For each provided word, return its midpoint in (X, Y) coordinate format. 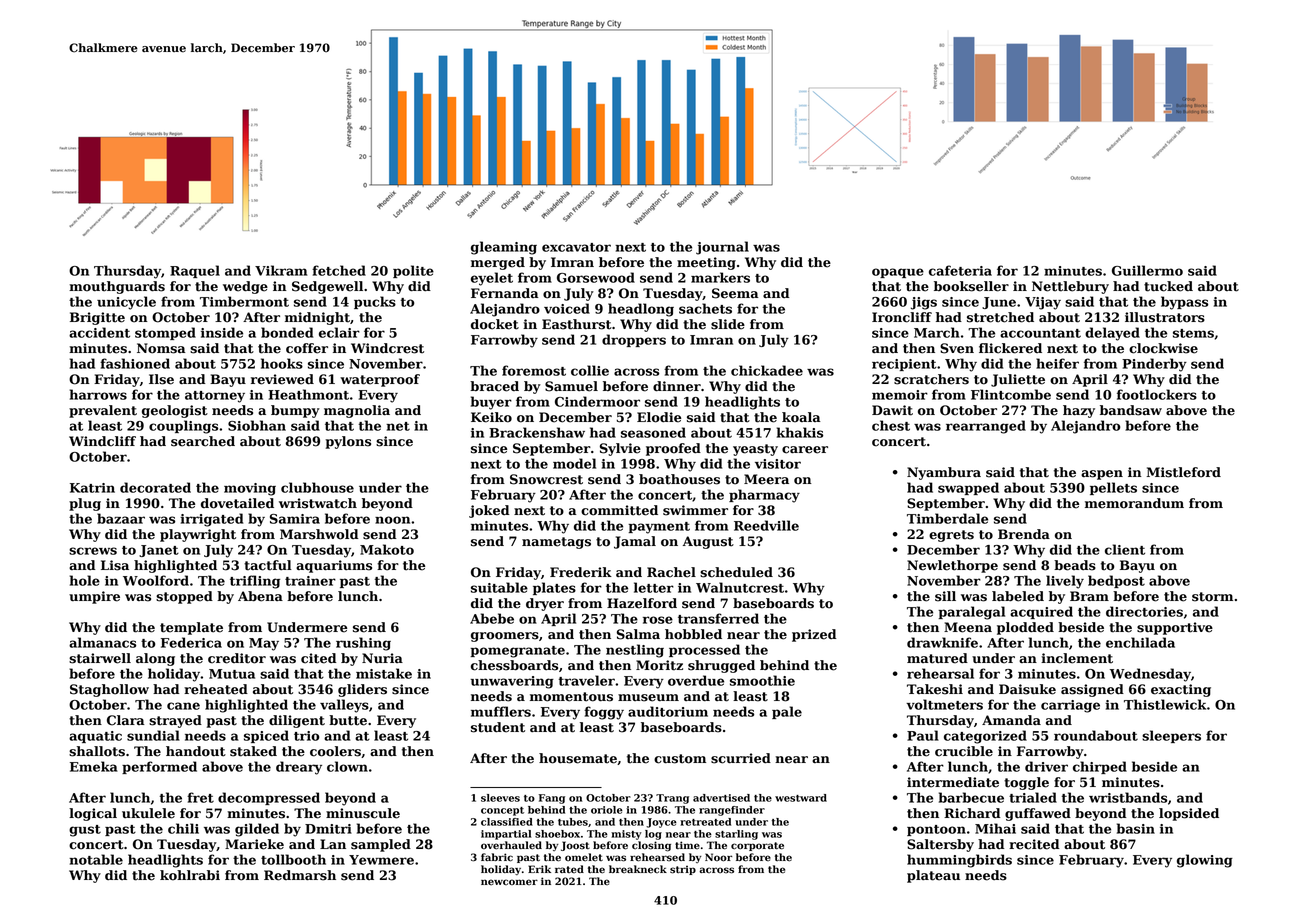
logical (93, 814)
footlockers (1157, 394)
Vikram (281, 270)
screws (93, 551)
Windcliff (102, 441)
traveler (587, 680)
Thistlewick (1165, 704)
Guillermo (1147, 270)
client (1125, 549)
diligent (297, 721)
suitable (499, 587)
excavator (576, 247)
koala (801, 417)
